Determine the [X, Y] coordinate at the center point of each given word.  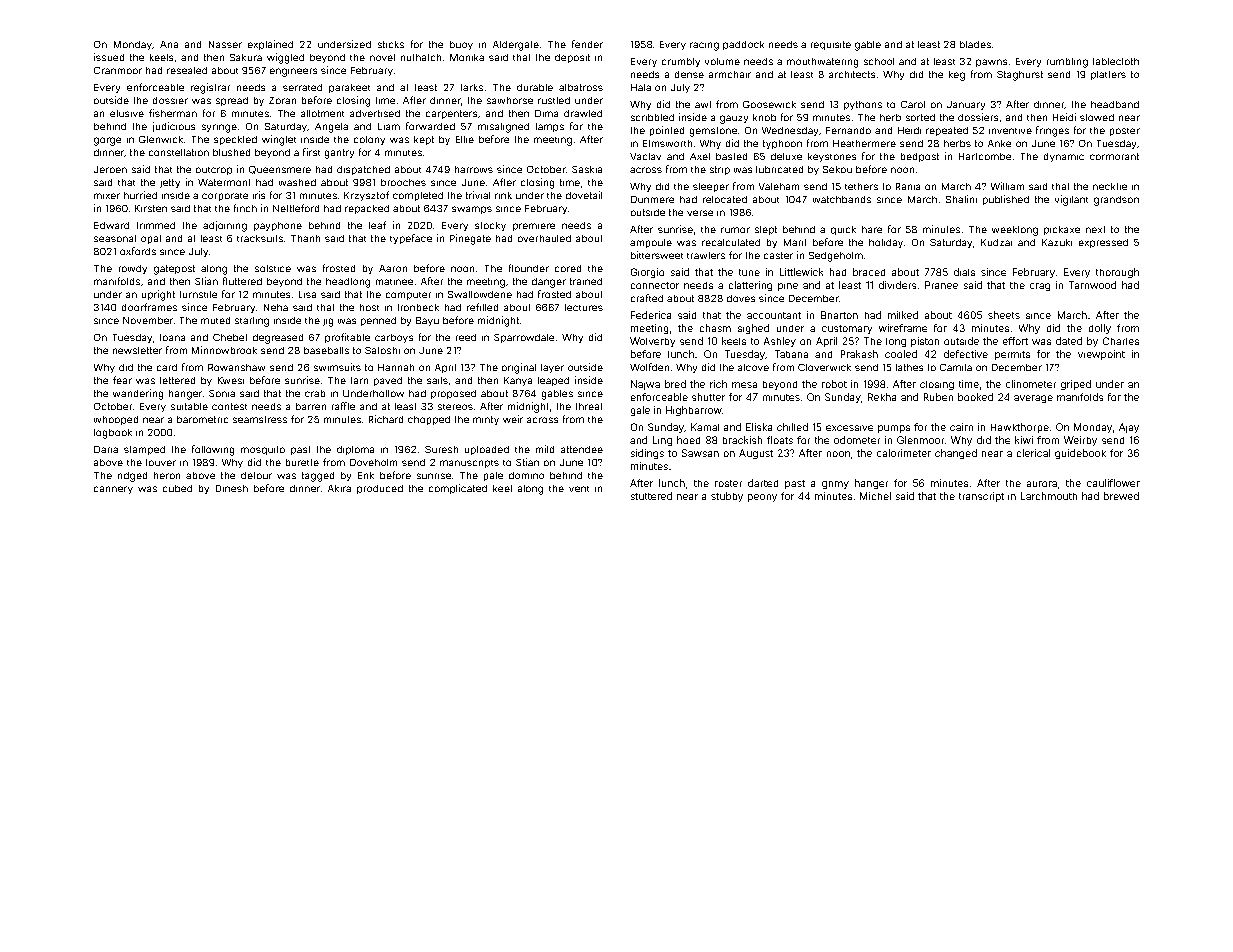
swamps [472, 210]
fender [587, 44]
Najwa [645, 385]
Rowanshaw [236, 367]
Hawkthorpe [1020, 428]
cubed [177, 488]
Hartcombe [985, 156]
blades [975, 44]
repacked [367, 209]
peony [762, 498]
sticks [391, 44]
